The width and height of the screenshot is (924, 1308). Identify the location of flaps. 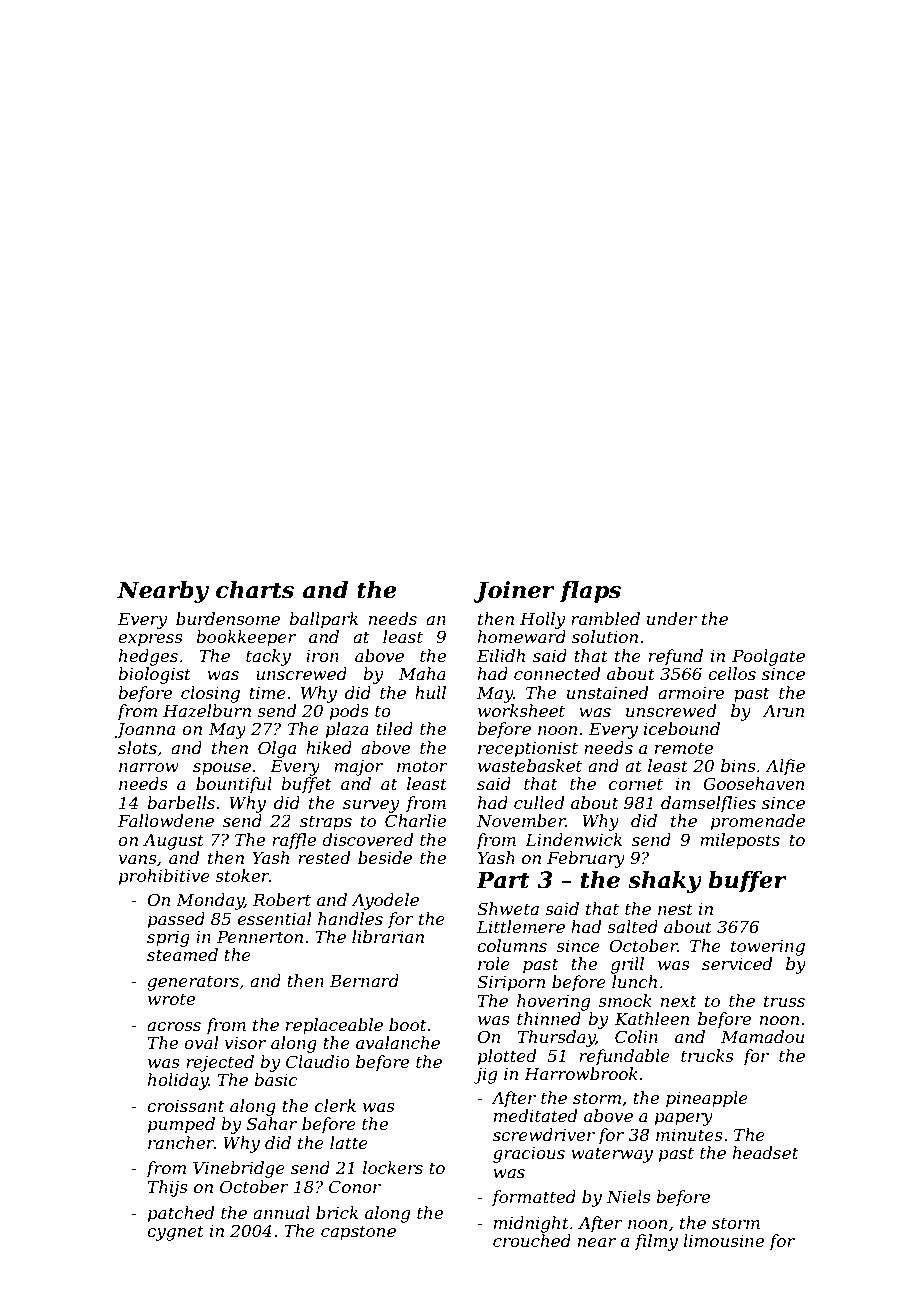
(590, 592).
